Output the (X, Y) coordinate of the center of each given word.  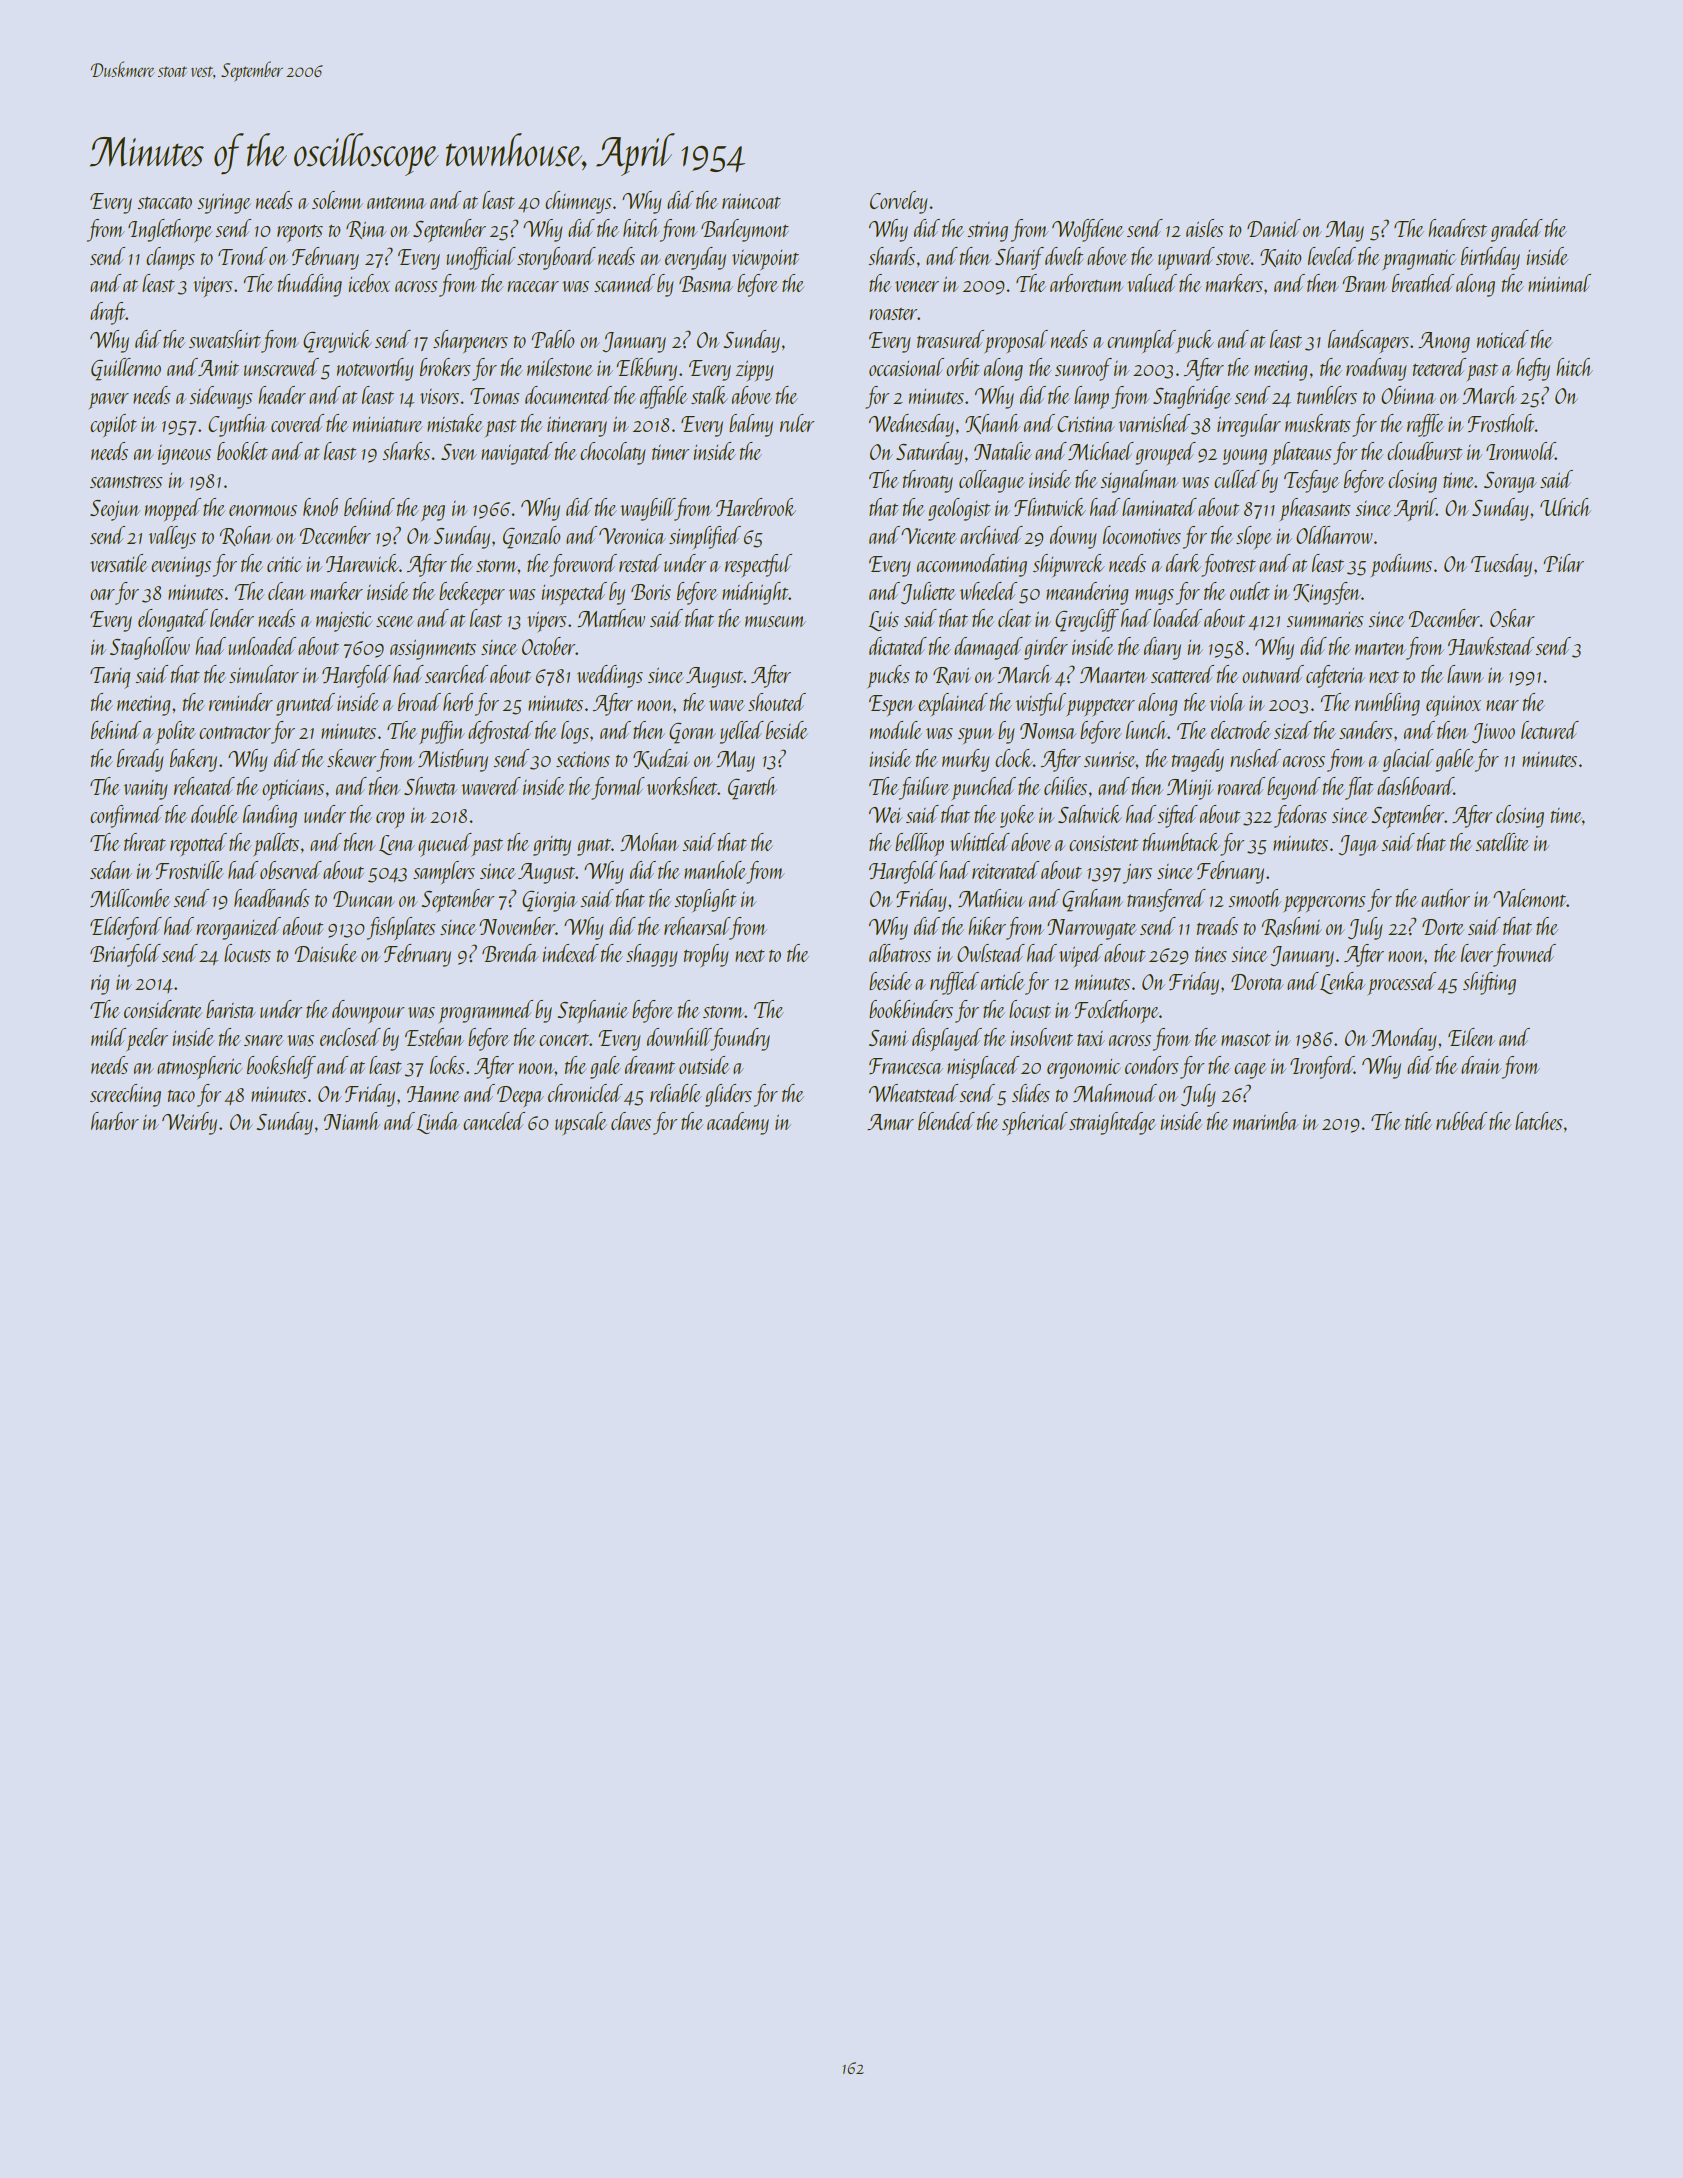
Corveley (899, 202)
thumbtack (1181, 842)
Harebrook (756, 507)
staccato (164, 203)
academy (738, 1123)
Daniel (1274, 228)
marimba (1265, 1121)
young (1245, 457)
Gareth (752, 788)
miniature (388, 424)
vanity (146, 790)
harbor (115, 1121)
